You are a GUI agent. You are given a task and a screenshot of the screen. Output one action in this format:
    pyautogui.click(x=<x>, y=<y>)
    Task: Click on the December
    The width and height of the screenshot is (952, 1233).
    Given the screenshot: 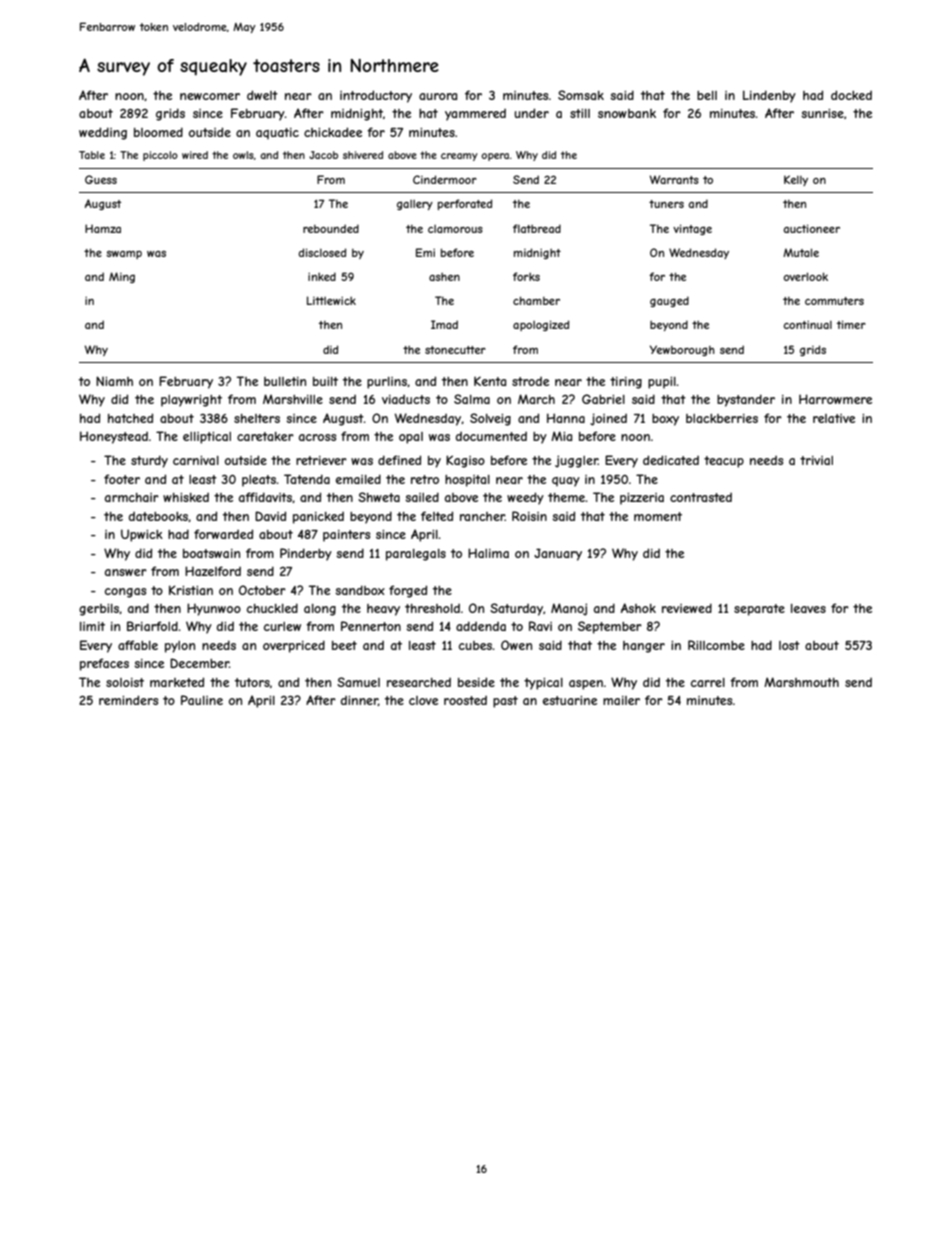 What is the action you would take?
    pyautogui.click(x=199, y=663)
